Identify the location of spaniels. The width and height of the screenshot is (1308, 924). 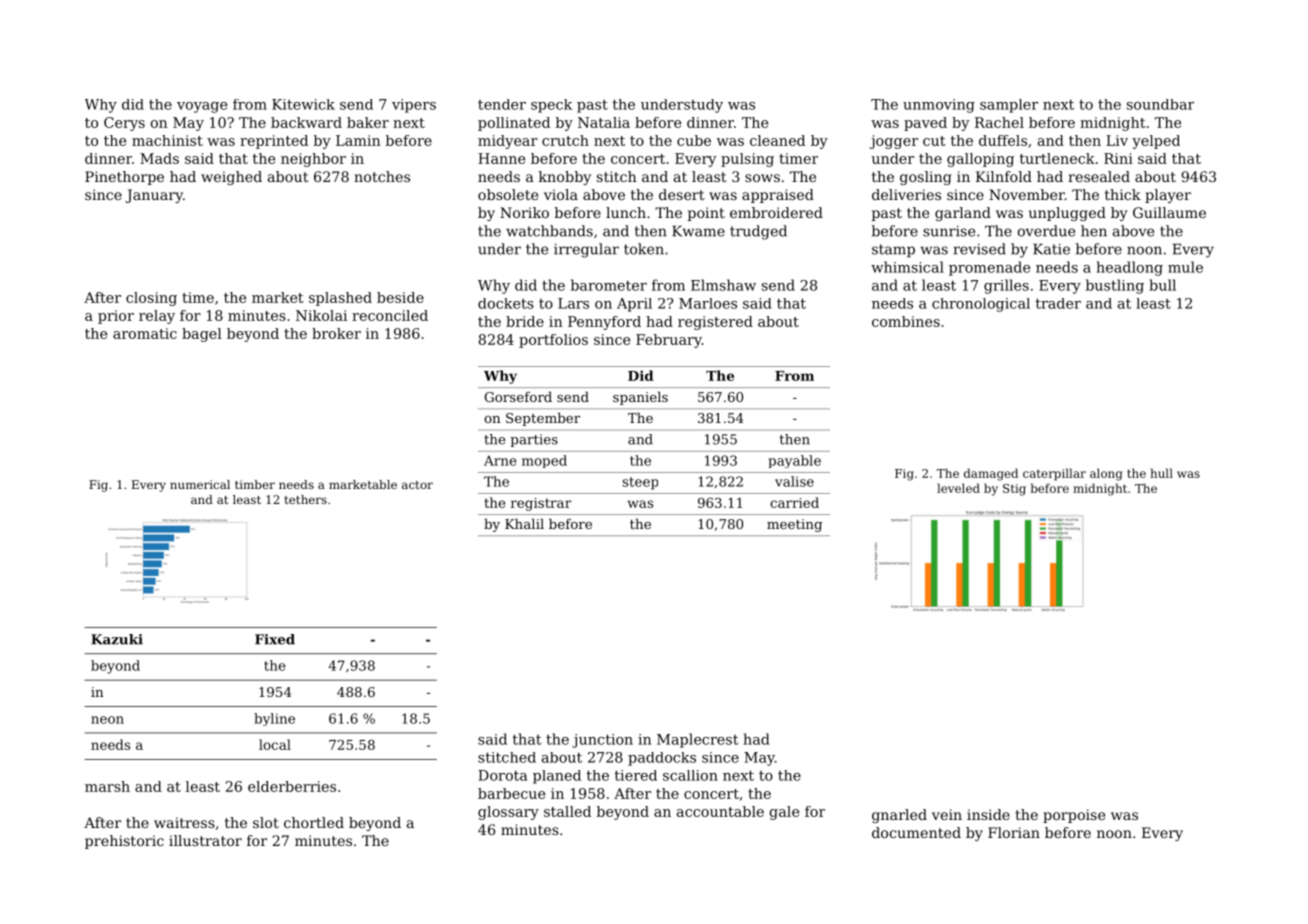
(640, 398).
